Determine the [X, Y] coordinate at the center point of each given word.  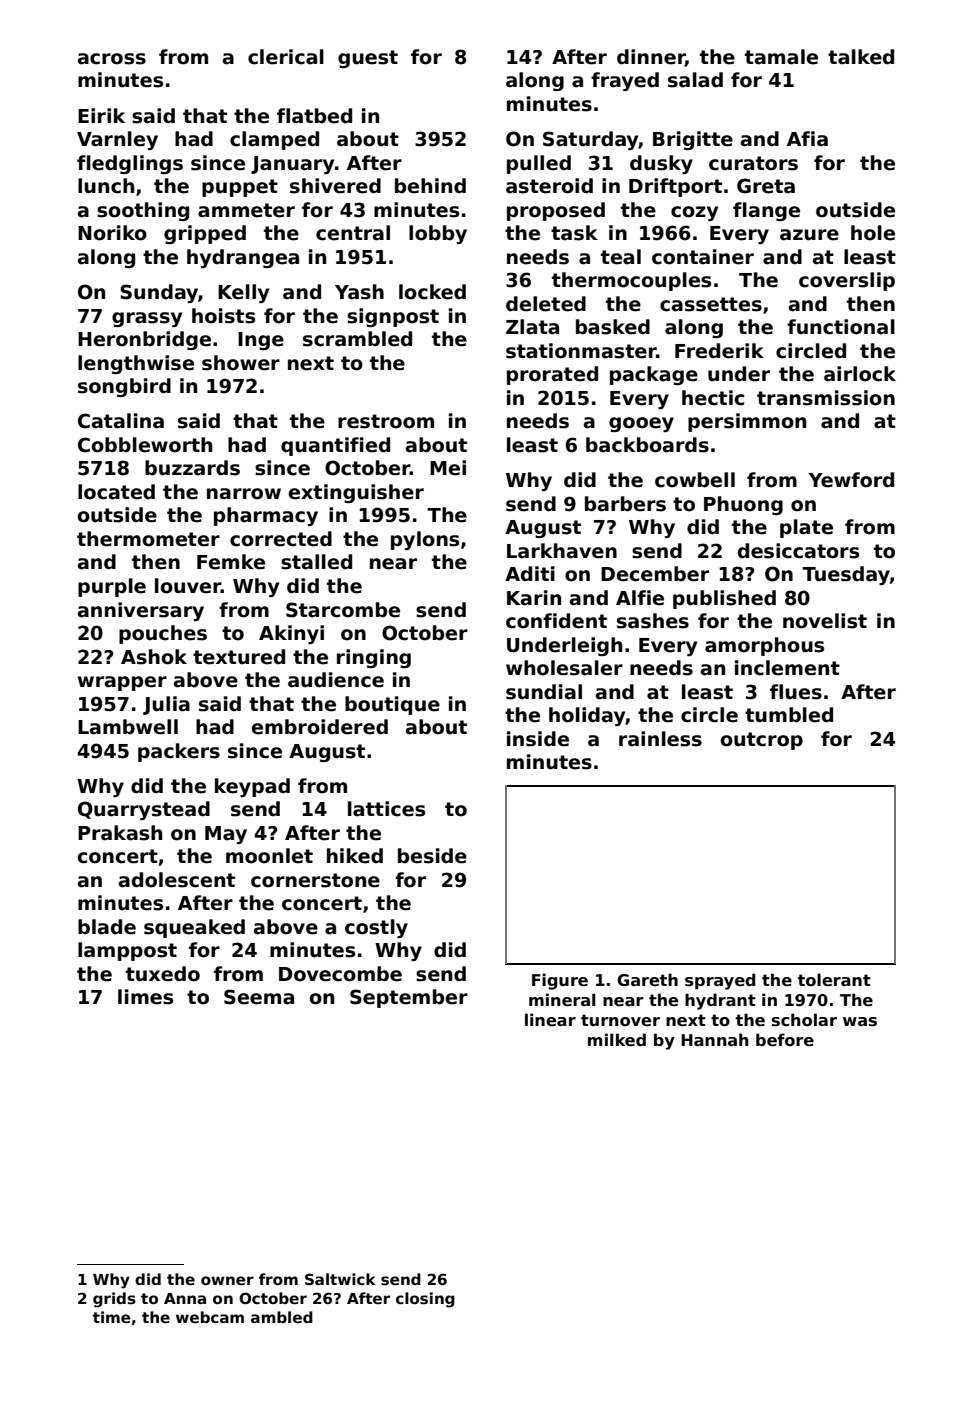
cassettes [711, 304]
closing [425, 1300]
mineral [562, 1000]
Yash [359, 292]
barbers [625, 504]
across [112, 59]
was [860, 1022]
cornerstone [315, 880]
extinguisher [356, 493]
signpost [393, 317]
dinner [651, 58]
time [112, 1317]
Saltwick [340, 1279]
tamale [781, 57]
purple [112, 587]
